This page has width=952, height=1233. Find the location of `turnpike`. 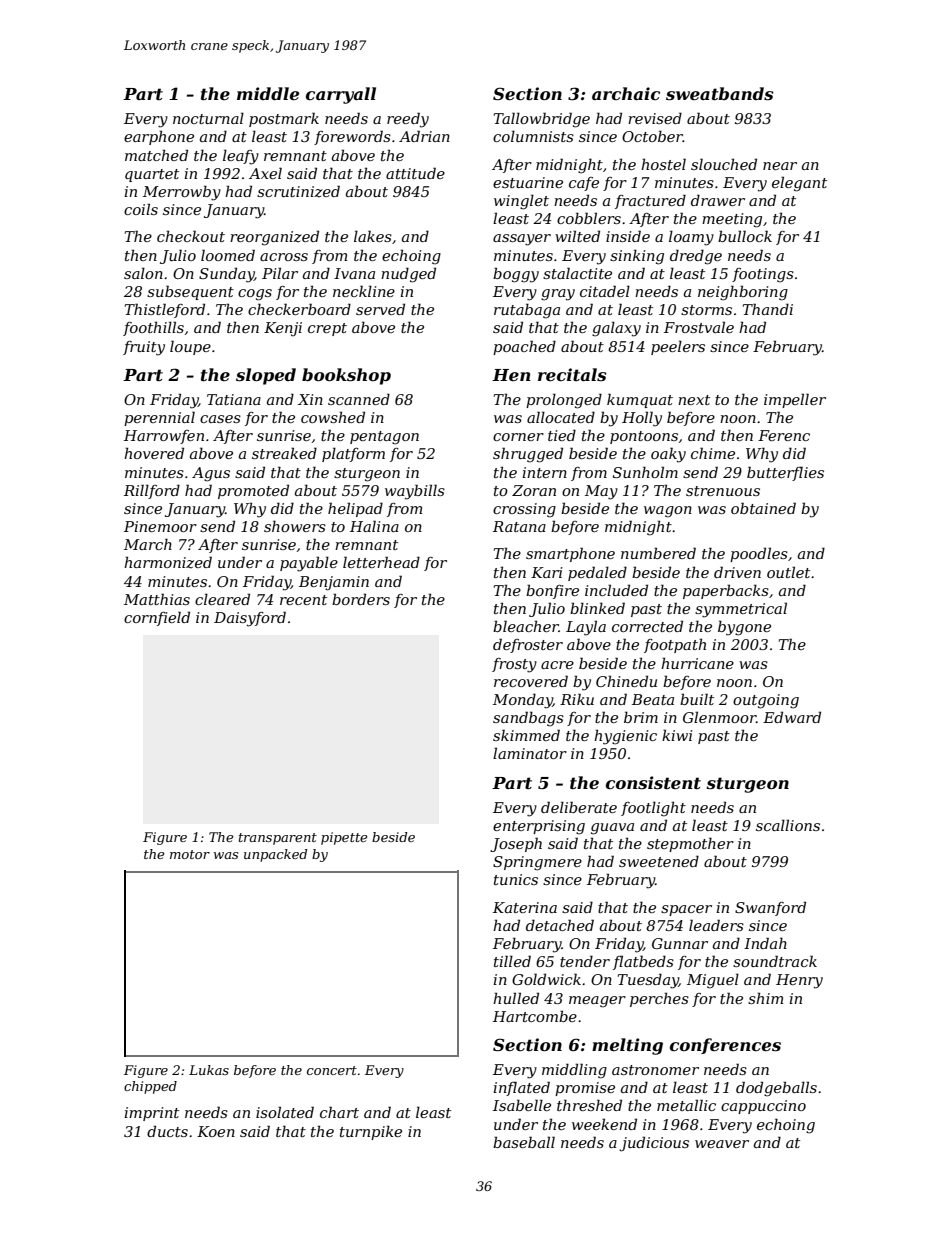

turnpike is located at coordinates (371, 1132).
